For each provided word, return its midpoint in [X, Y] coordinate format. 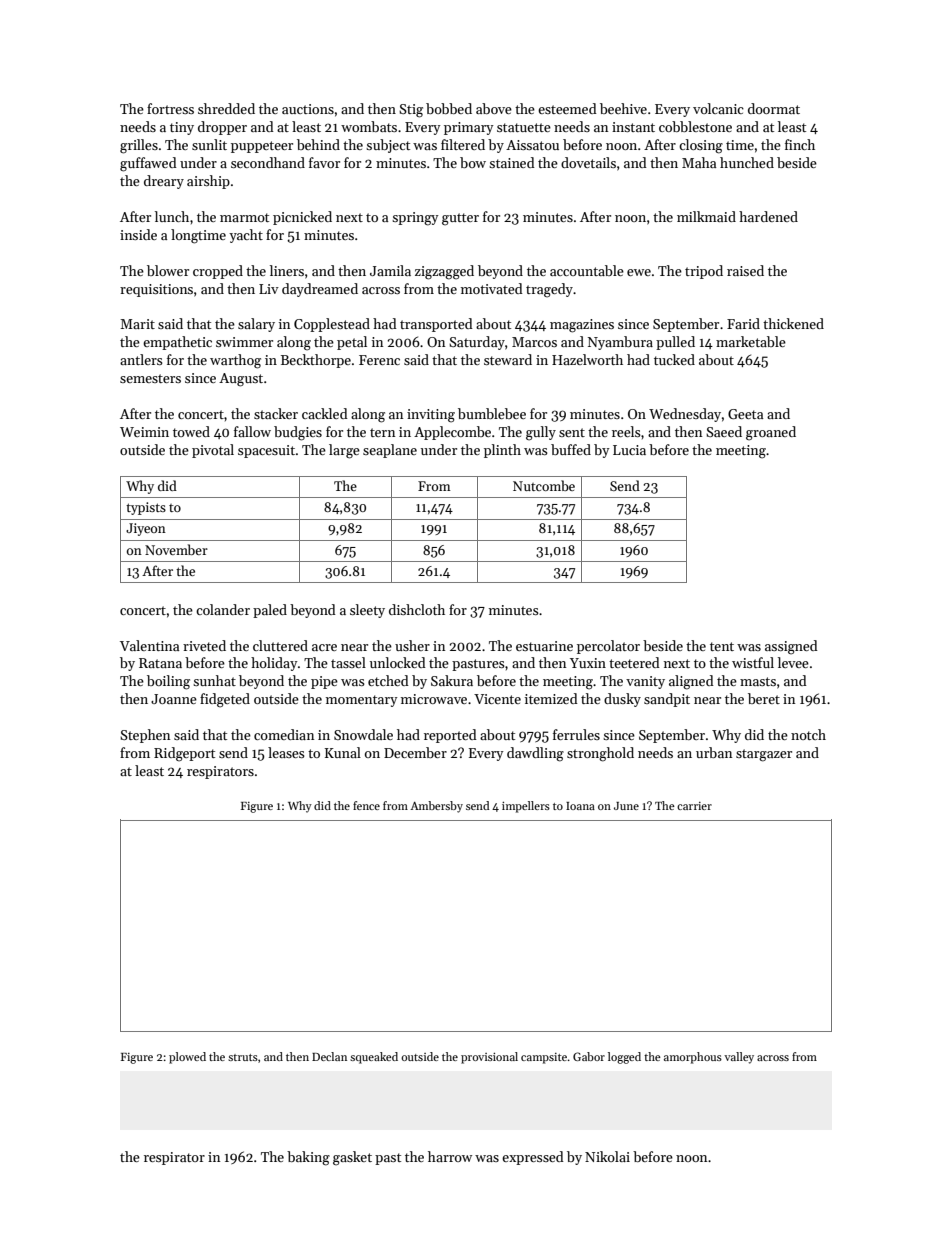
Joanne [174, 699]
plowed [187, 1058]
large [344, 451]
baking [308, 1158]
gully [541, 433]
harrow [450, 1156]
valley [739, 1058]
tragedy [549, 290]
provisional [489, 1058]
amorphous [693, 1058]
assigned [791, 647]
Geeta [745, 414]
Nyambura [620, 343]
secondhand [268, 162]
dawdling [535, 754]
